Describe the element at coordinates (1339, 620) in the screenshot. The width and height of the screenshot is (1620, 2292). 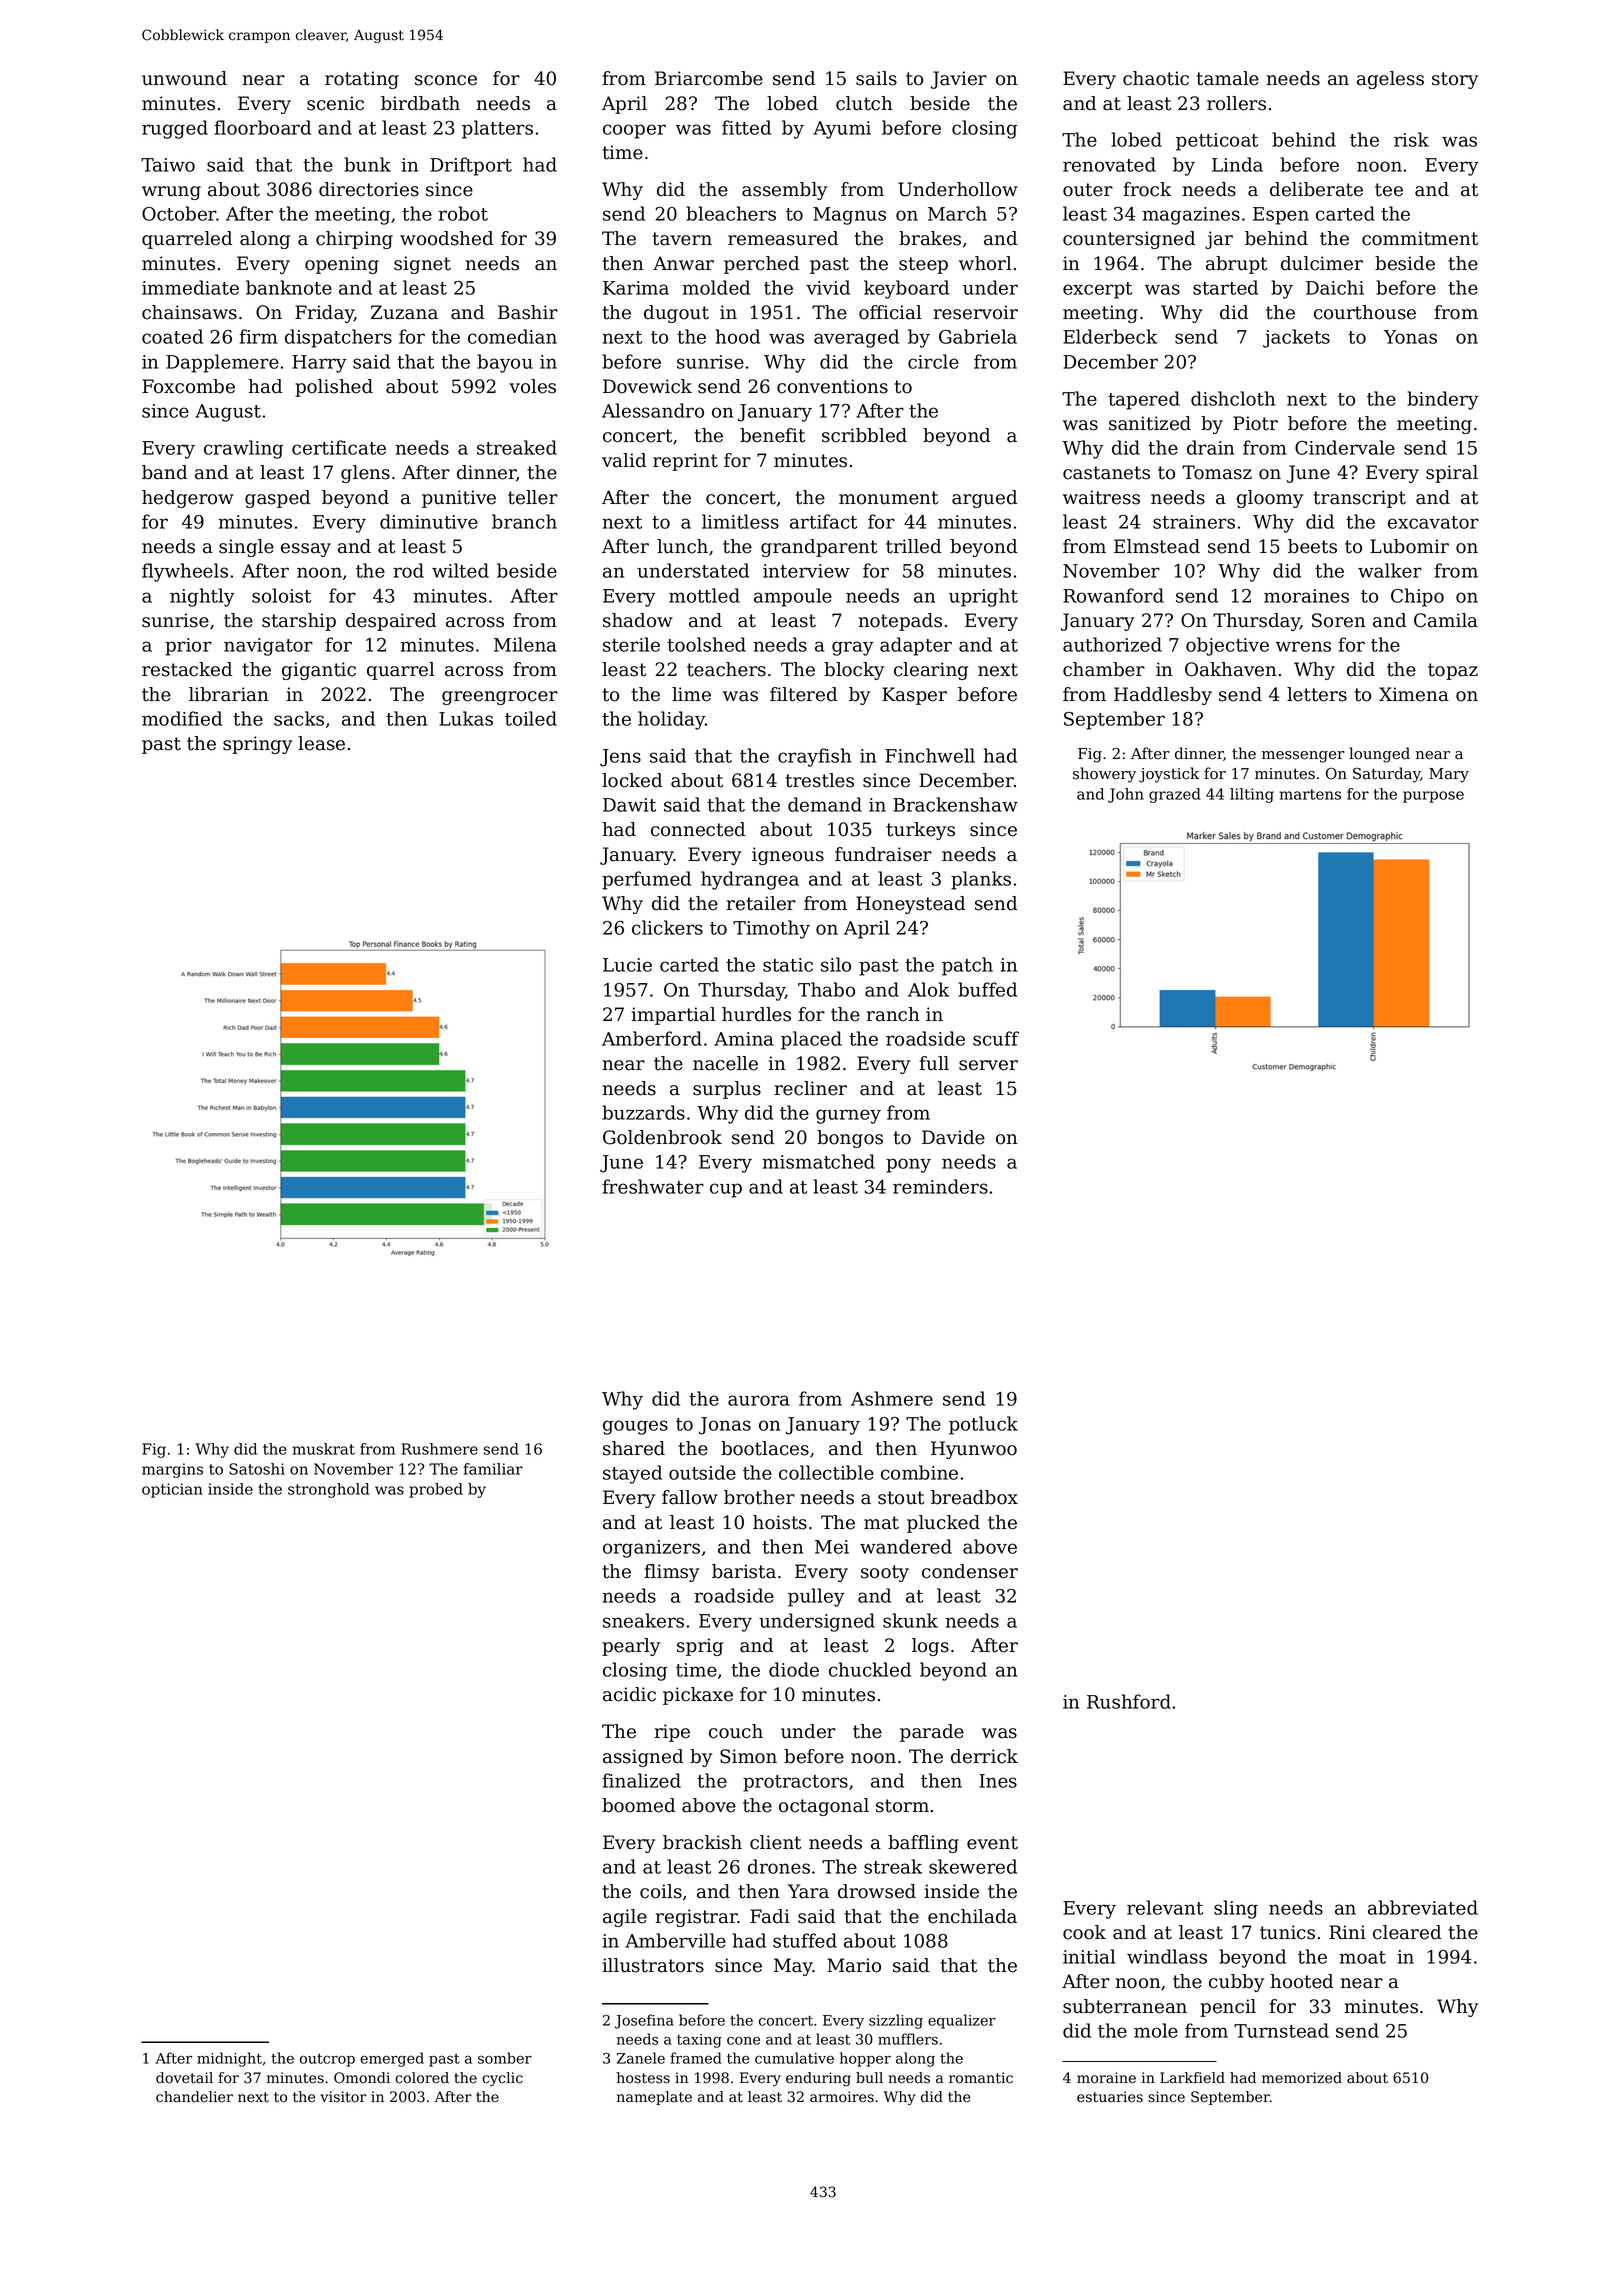
I see `Soren` at that location.
